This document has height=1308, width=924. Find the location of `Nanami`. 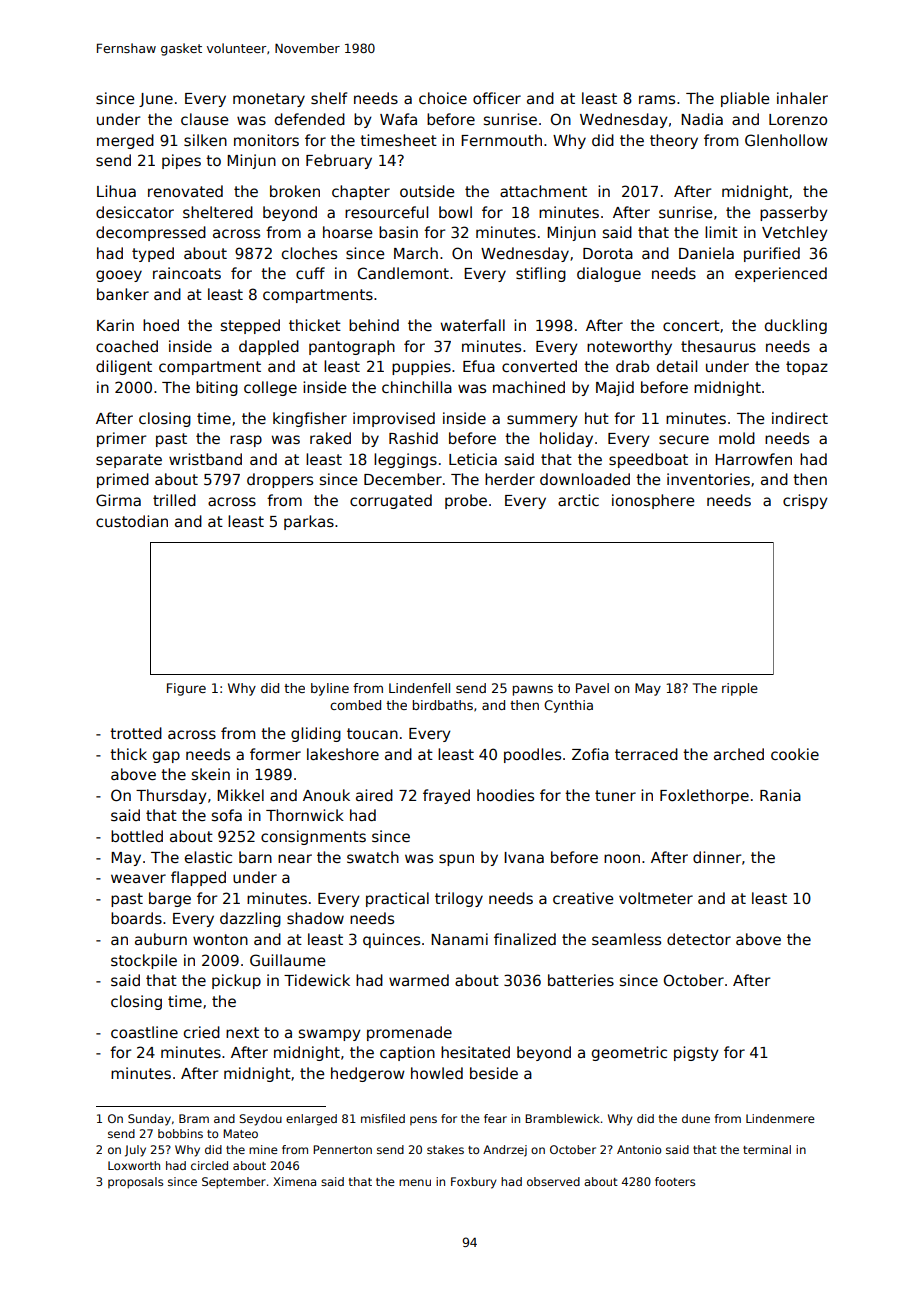

Nanami is located at coordinates (459, 939).
